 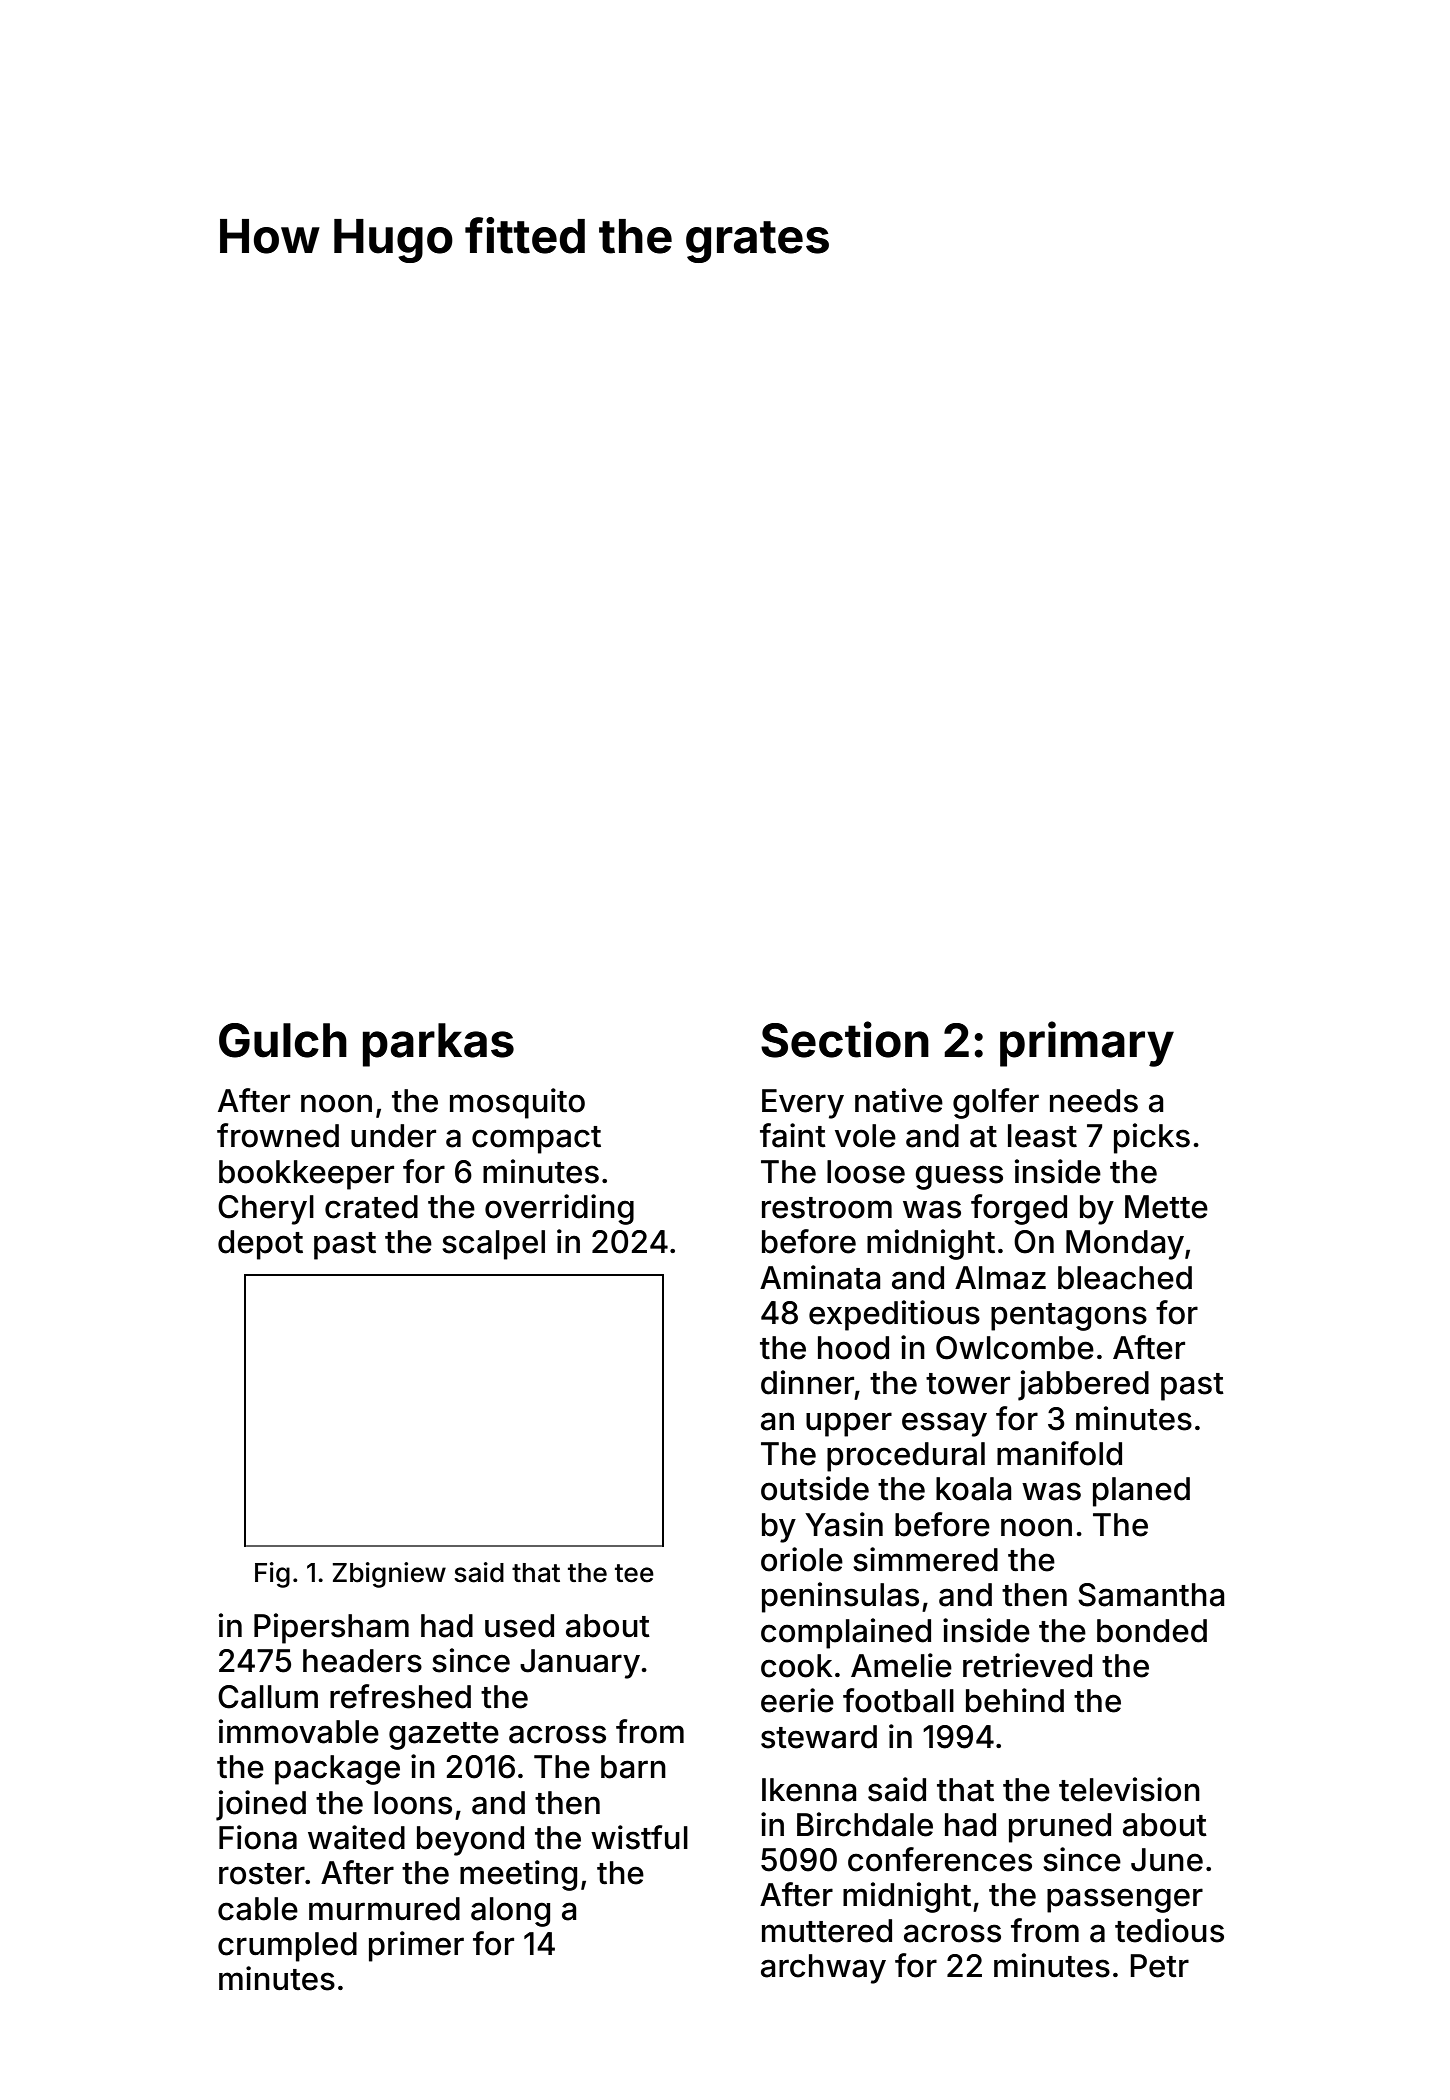 I want to click on crumpled, so click(x=287, y=1947).
